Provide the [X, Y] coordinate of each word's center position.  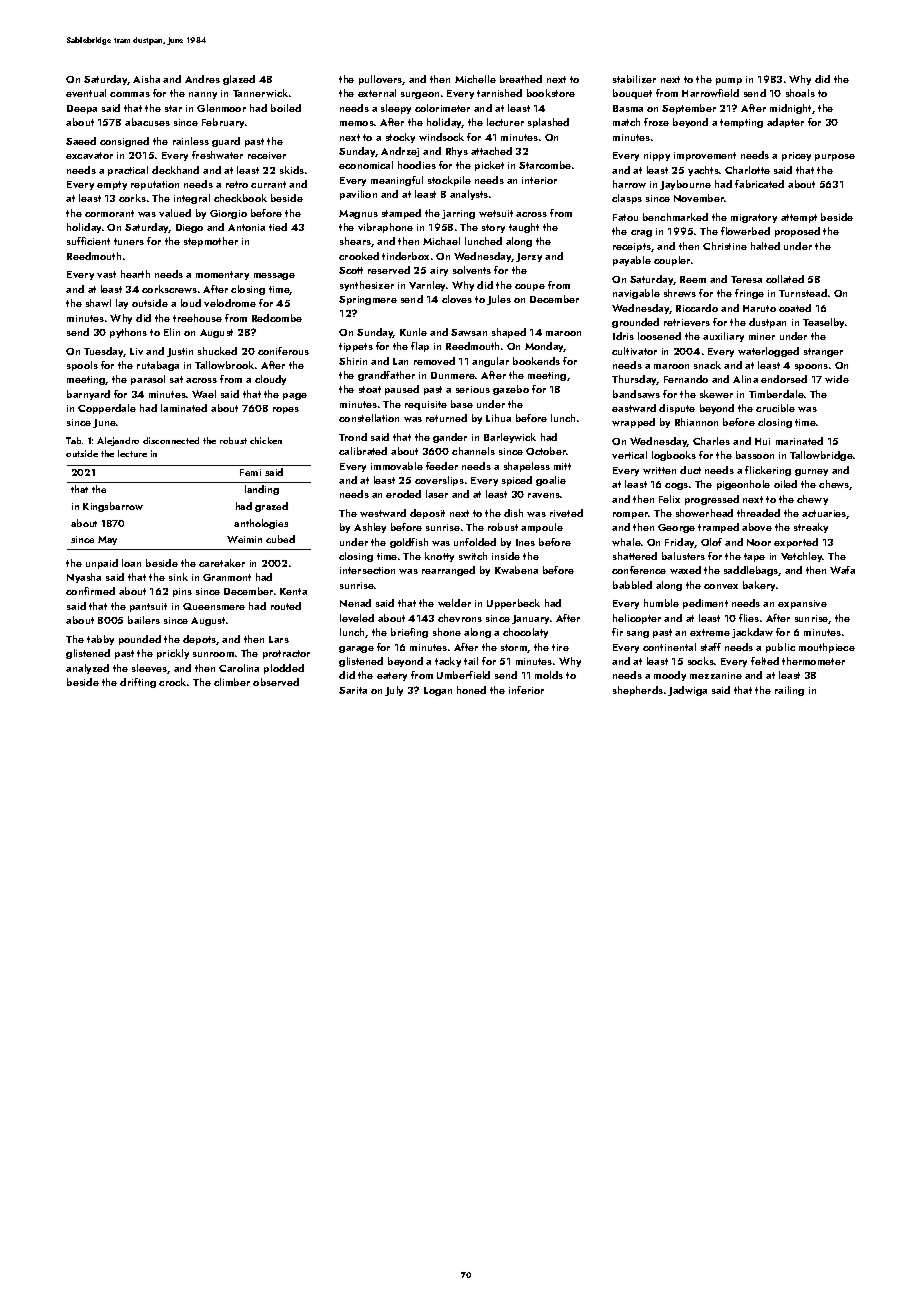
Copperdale [107, 409]
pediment [705, 604]
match [626, 122]
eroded [403, 494]
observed [276, 682]
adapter [785, 123]
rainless [191, 141]
